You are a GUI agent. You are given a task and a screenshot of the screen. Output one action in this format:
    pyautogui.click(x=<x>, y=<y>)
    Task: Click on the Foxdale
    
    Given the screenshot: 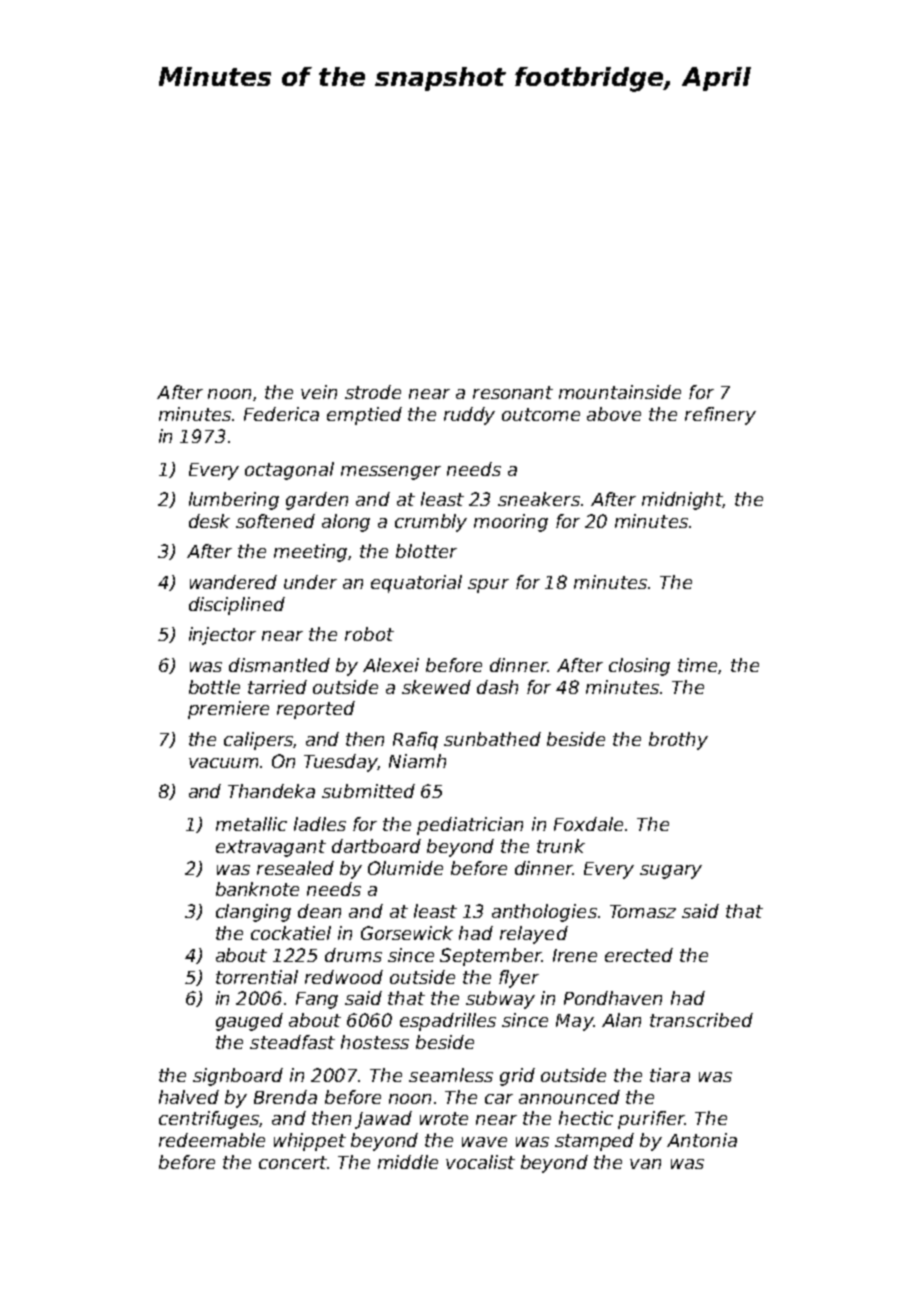 What is the action you would take?
    pyautogui.click(x=588, y=824)
